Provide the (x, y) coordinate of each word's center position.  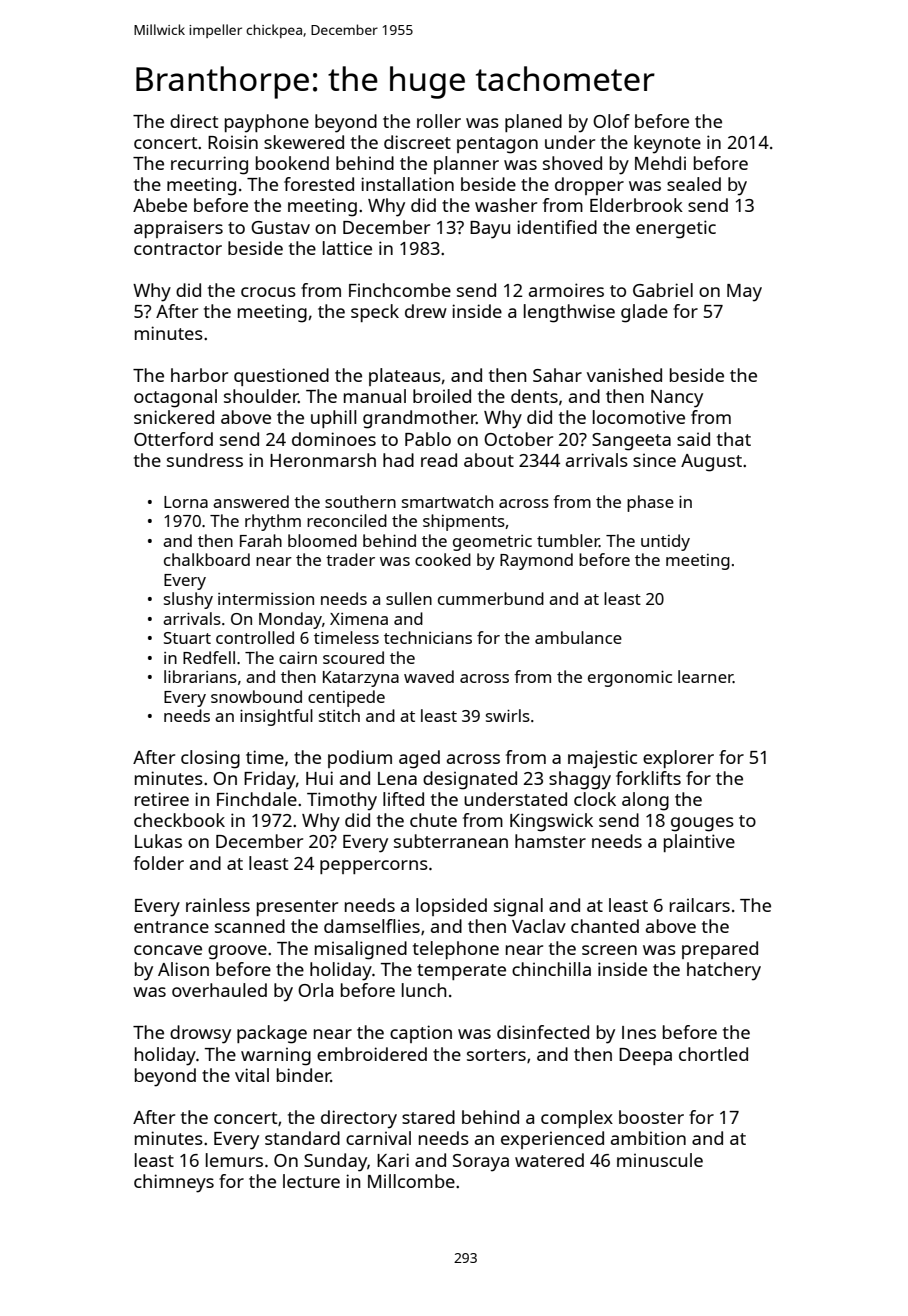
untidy (665, 542)
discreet (417, 142)
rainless (218, 905)
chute (433, 820)
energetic (676, 229)
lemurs (234, 1160)
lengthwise (569, 313)
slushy (188, 600)
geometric (492, 543)
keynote (667, 144)
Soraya (481, 1163)
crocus (268, 292)
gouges (702, 824)
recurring (209, 165)
